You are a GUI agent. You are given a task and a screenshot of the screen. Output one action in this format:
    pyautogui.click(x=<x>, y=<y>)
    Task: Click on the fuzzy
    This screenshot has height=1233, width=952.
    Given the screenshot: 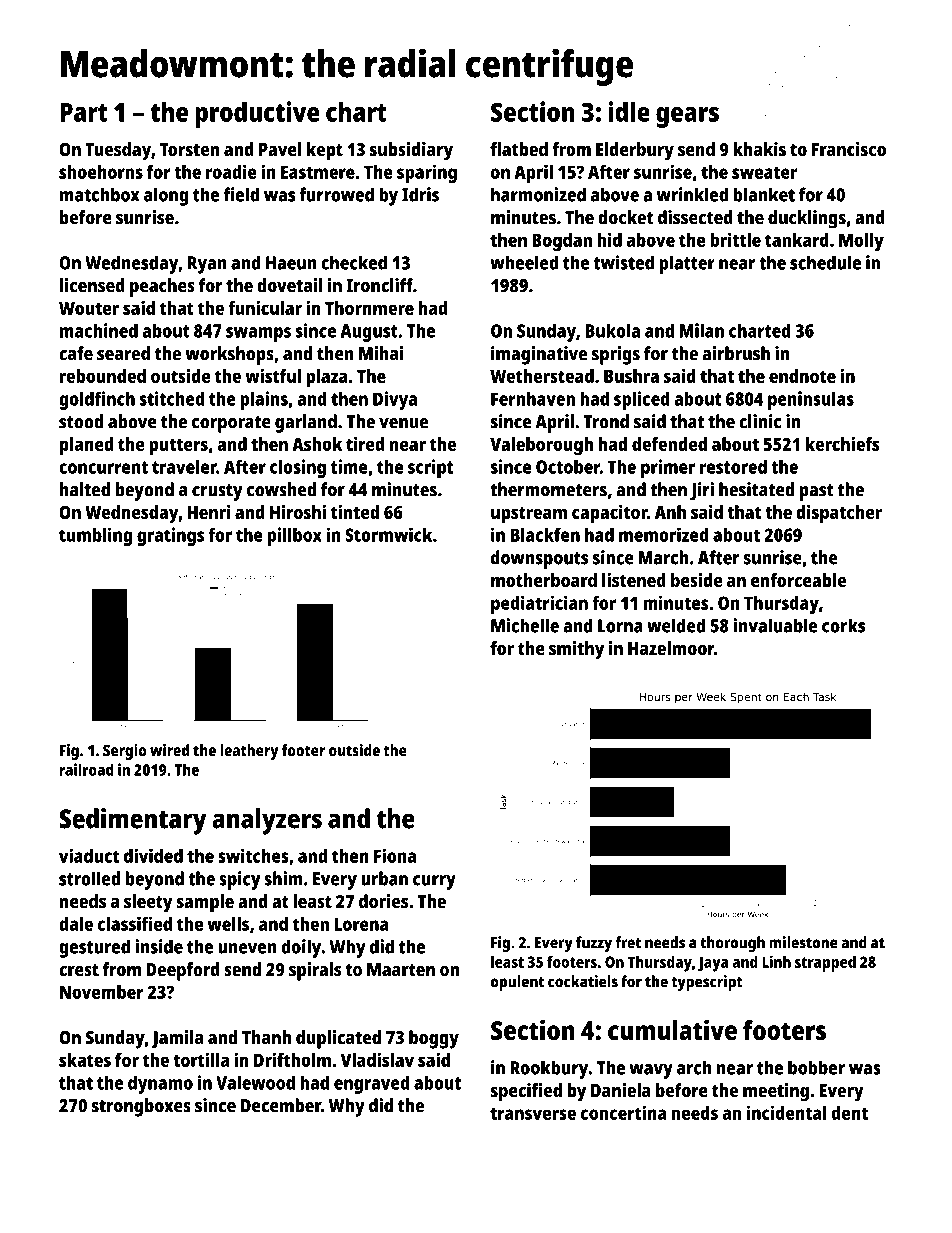 What is the action you would take?
    pyautogui.click(x=594, y=944)
